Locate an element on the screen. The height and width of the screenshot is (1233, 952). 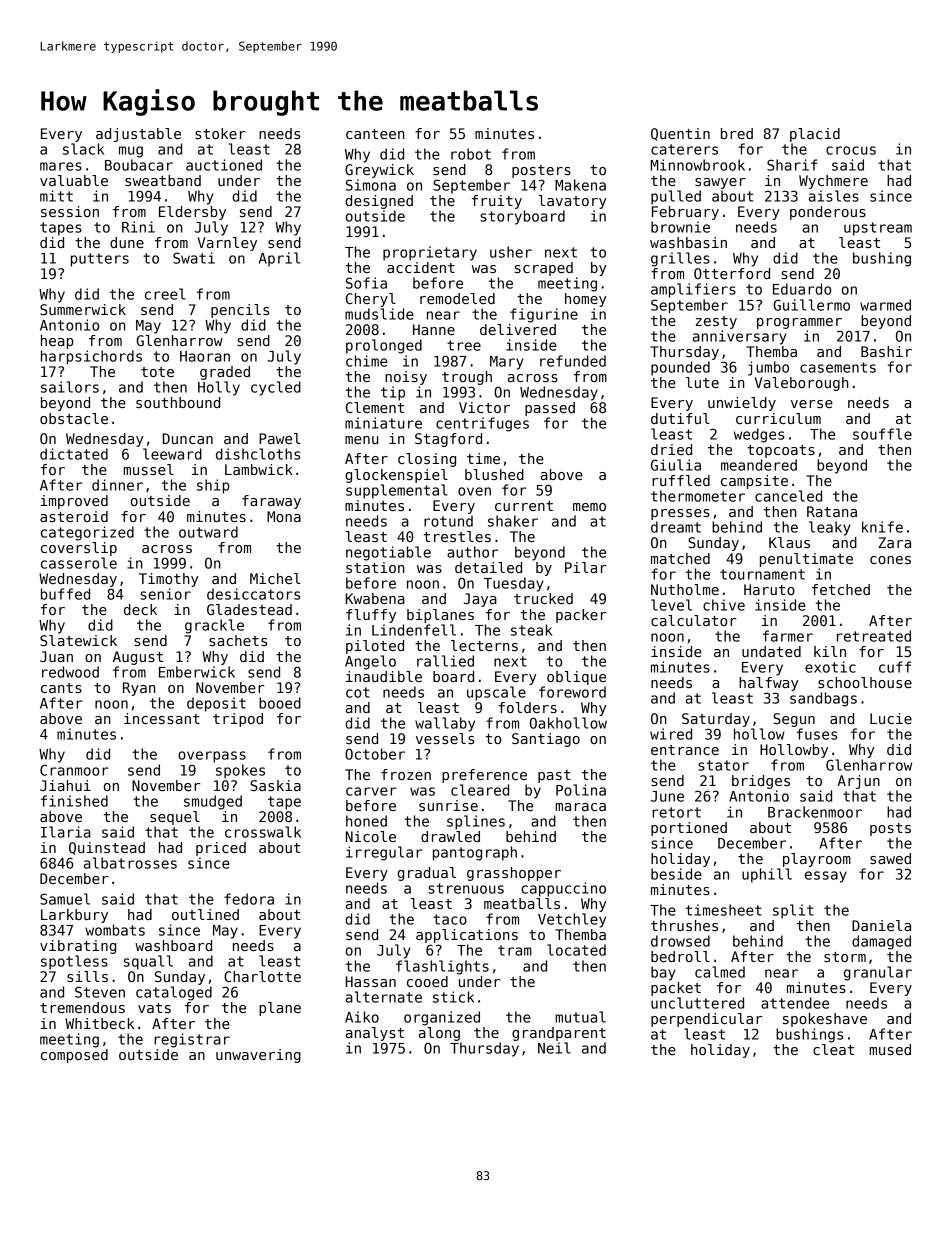
unwavering is located at coordinates (258, 1056).
